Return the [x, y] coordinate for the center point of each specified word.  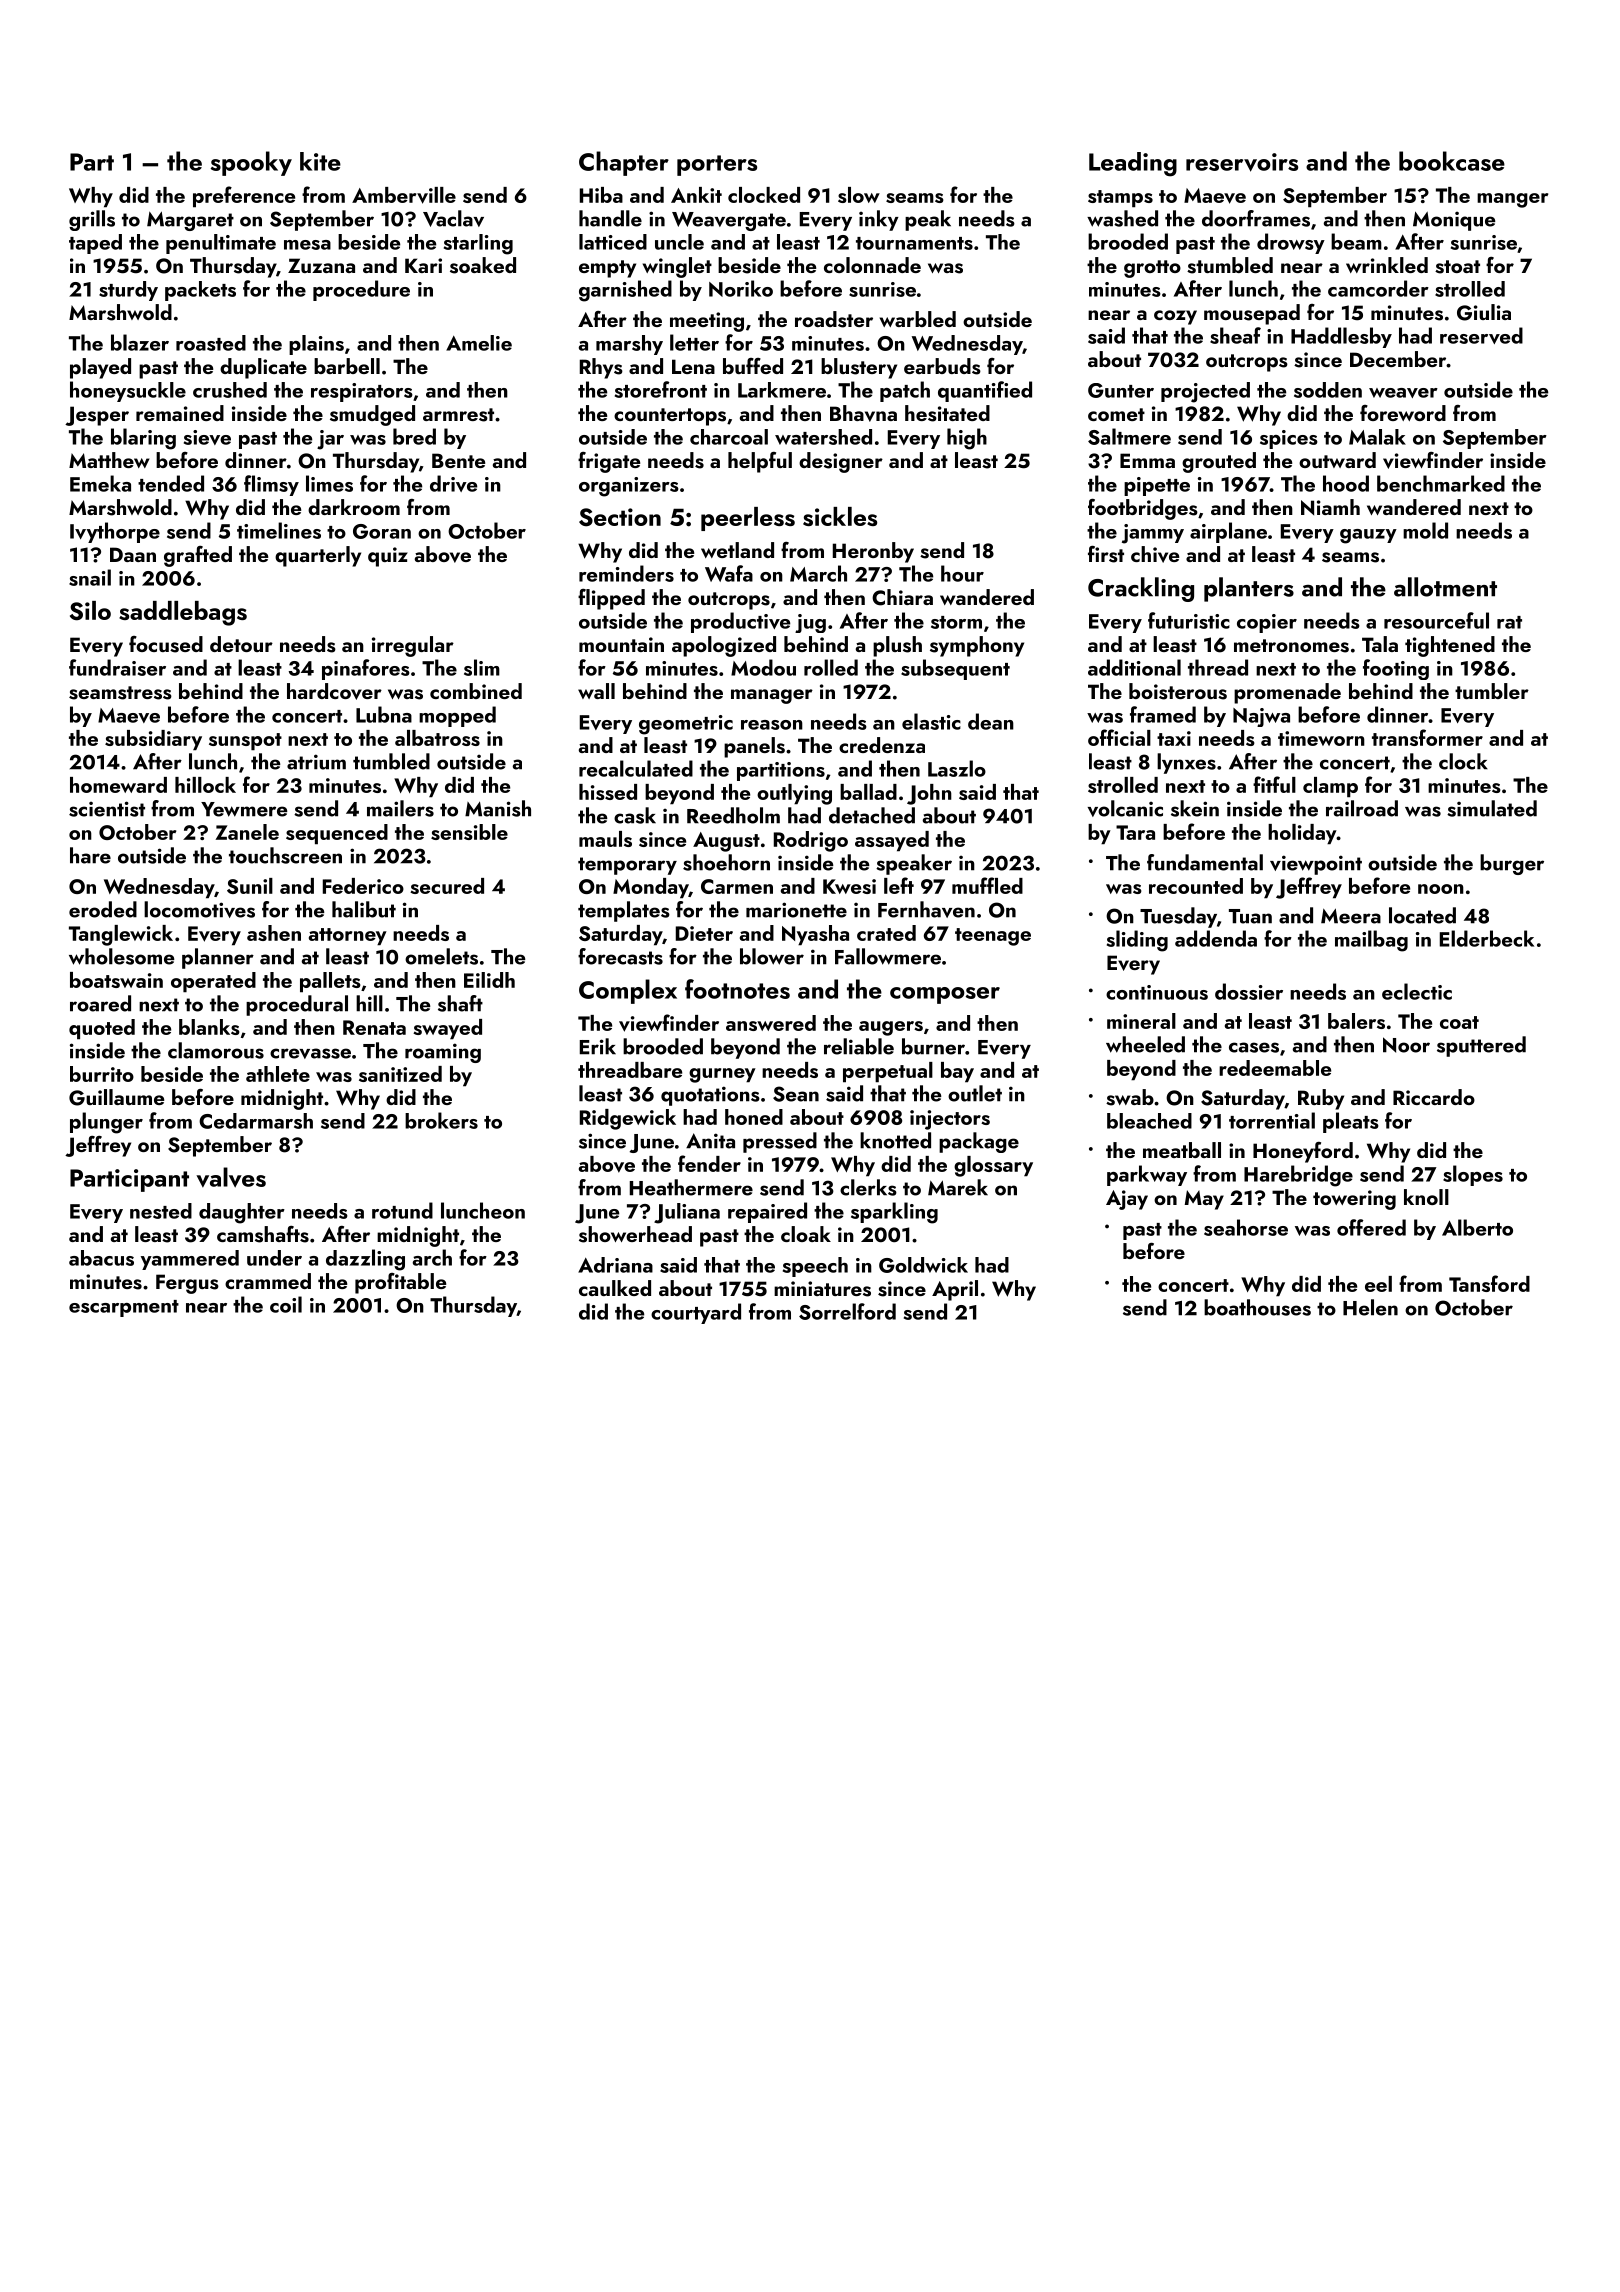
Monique [1454, 221]
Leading [1133, 164]
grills [92, 220]
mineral [1141, 1021]
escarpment [124, 1308]
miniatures [822, 1289]
